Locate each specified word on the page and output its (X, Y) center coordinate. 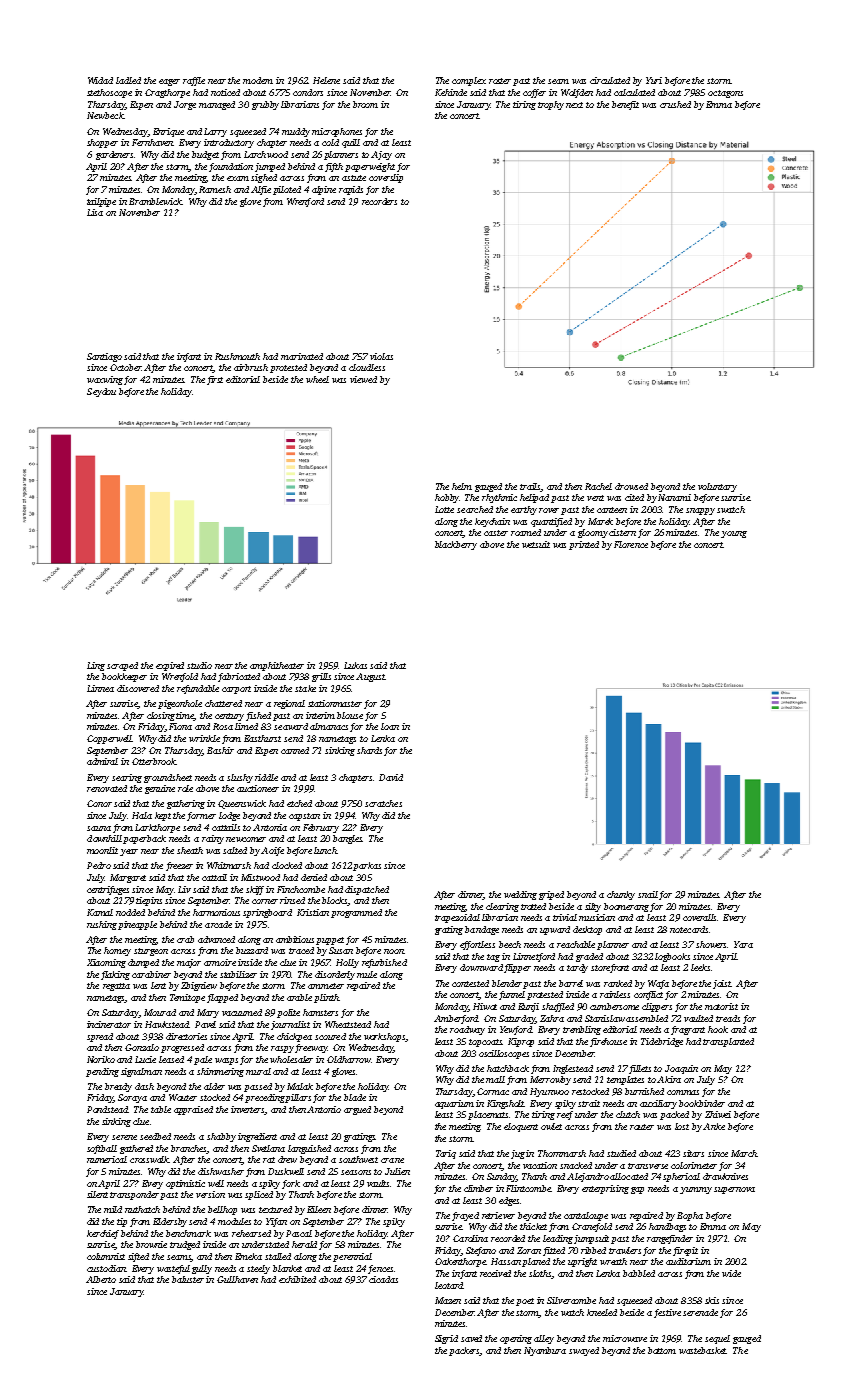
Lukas (355, 665)
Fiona (180, 726)
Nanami (674, 497)
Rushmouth (237, 356)
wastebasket (703, 1350)
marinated (302, 356)
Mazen (448, 1300)
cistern (622, 532)
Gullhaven (237, 1279)
